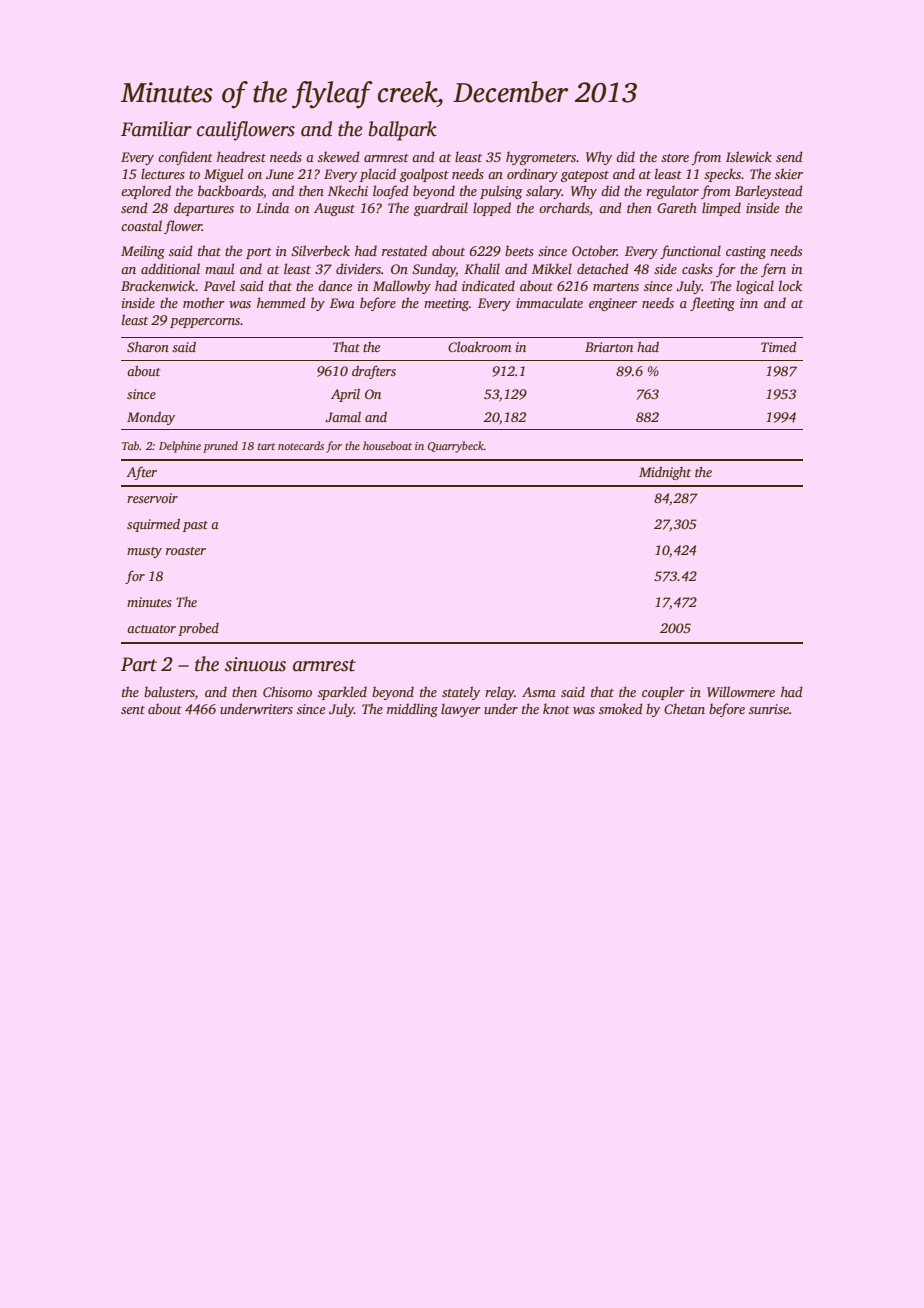 The height and width of the page is (1308, 924). Describe the element at coordinates (391, 192) in the page. I see `loafed` at that location.
